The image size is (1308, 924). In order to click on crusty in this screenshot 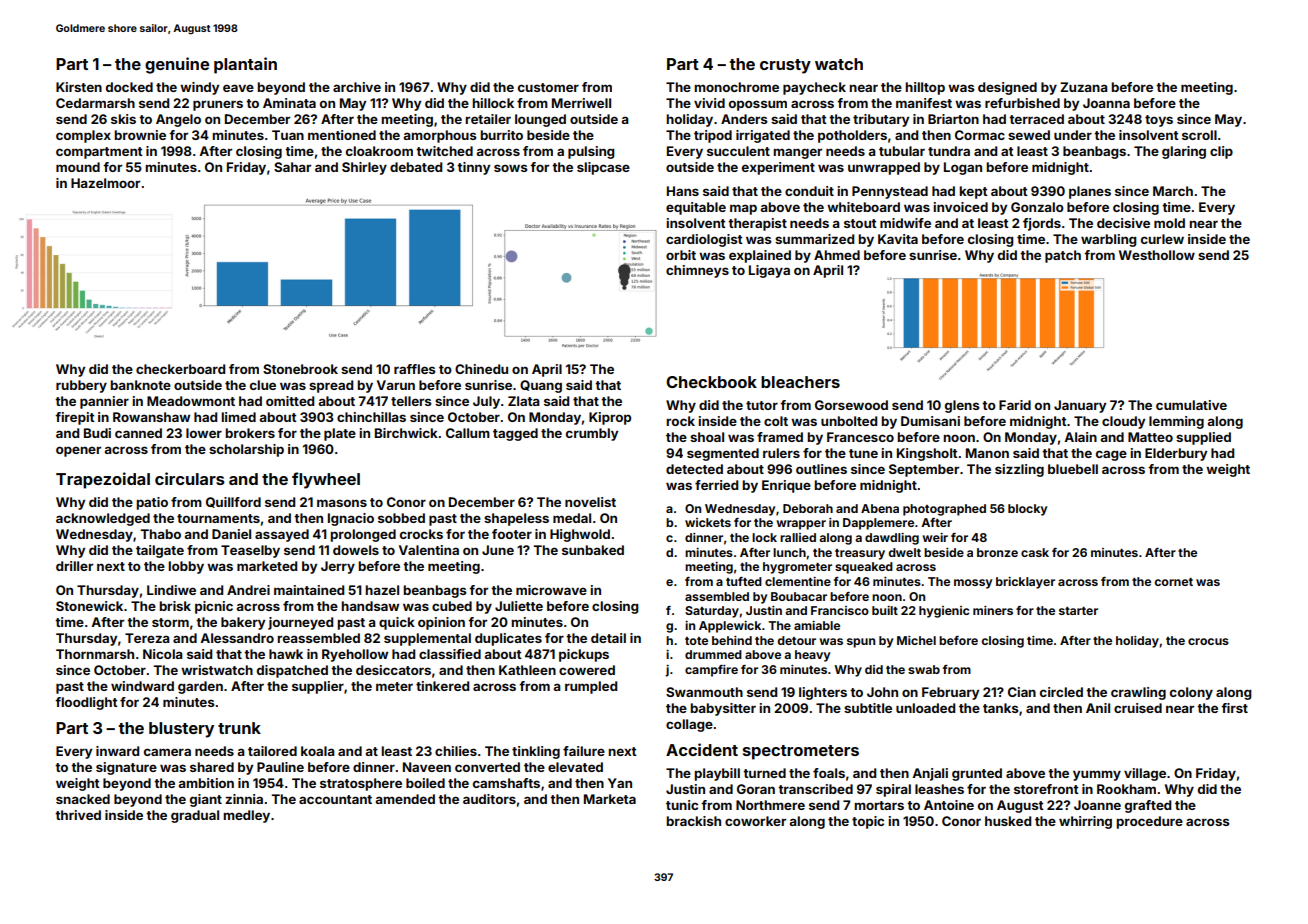, I will do `click(785, 66)`.
